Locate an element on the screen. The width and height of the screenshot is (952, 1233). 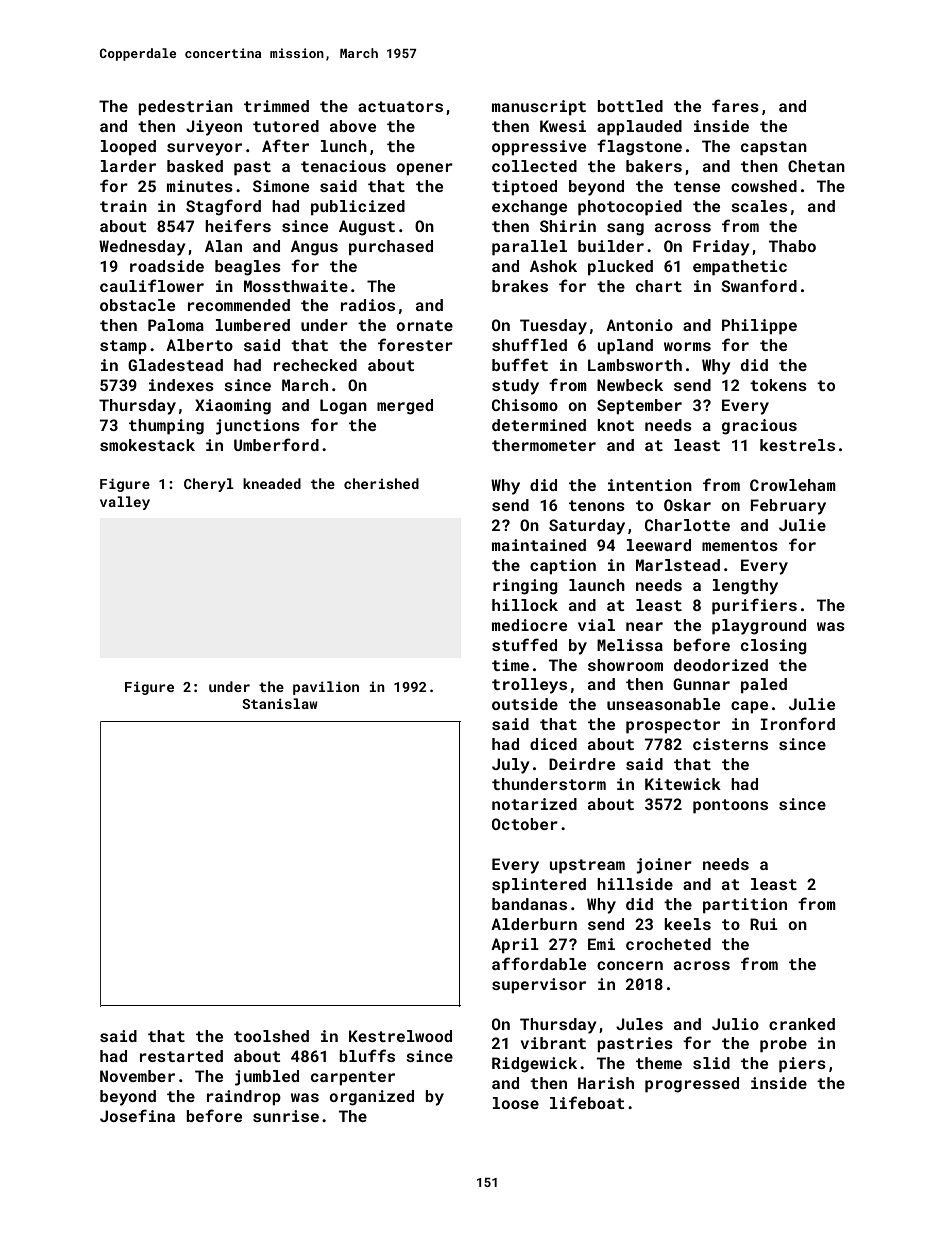
Ironford is located at coordinates (797, 723).
